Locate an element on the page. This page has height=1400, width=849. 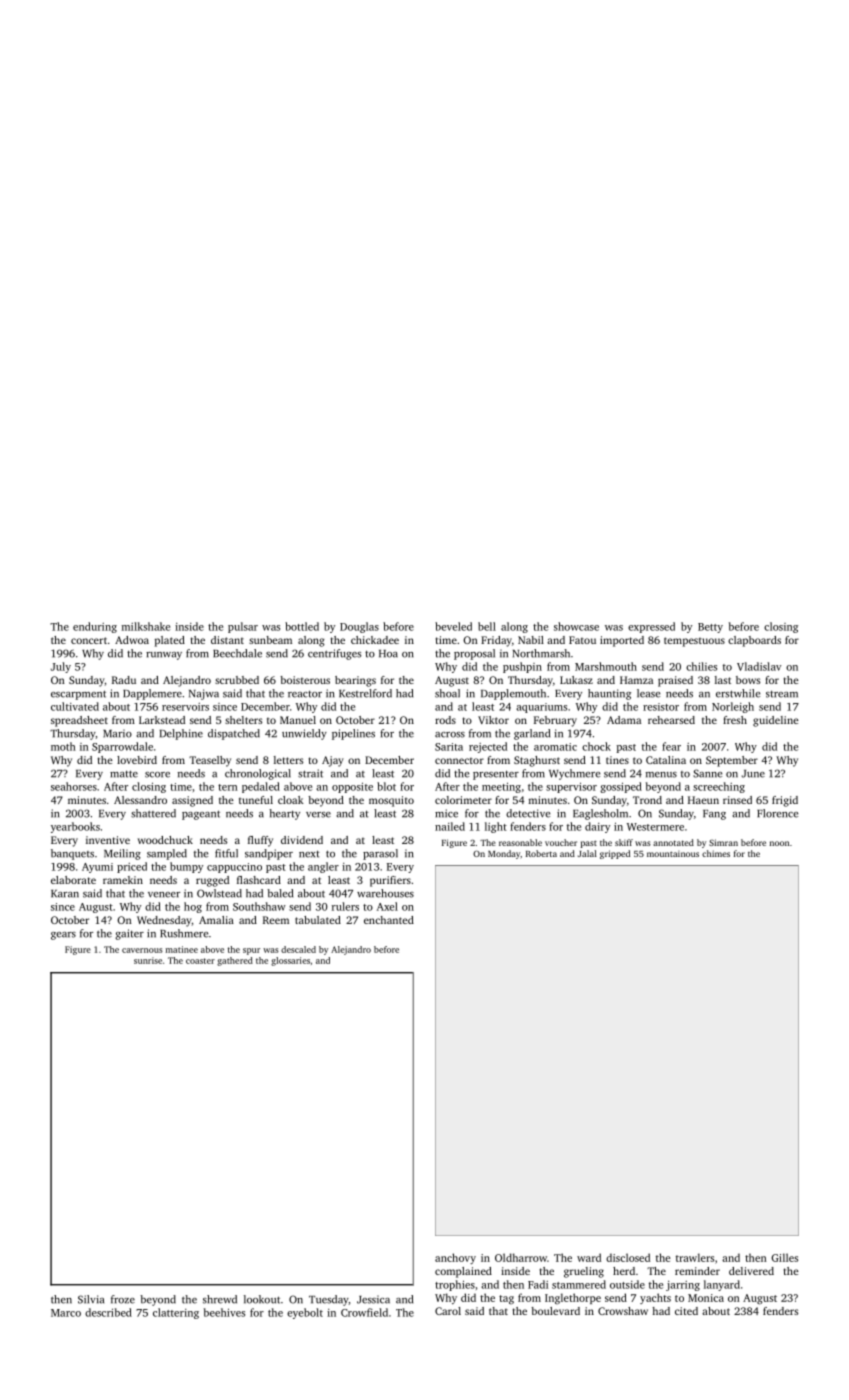
chimes is located at coordinates (716, 853).
